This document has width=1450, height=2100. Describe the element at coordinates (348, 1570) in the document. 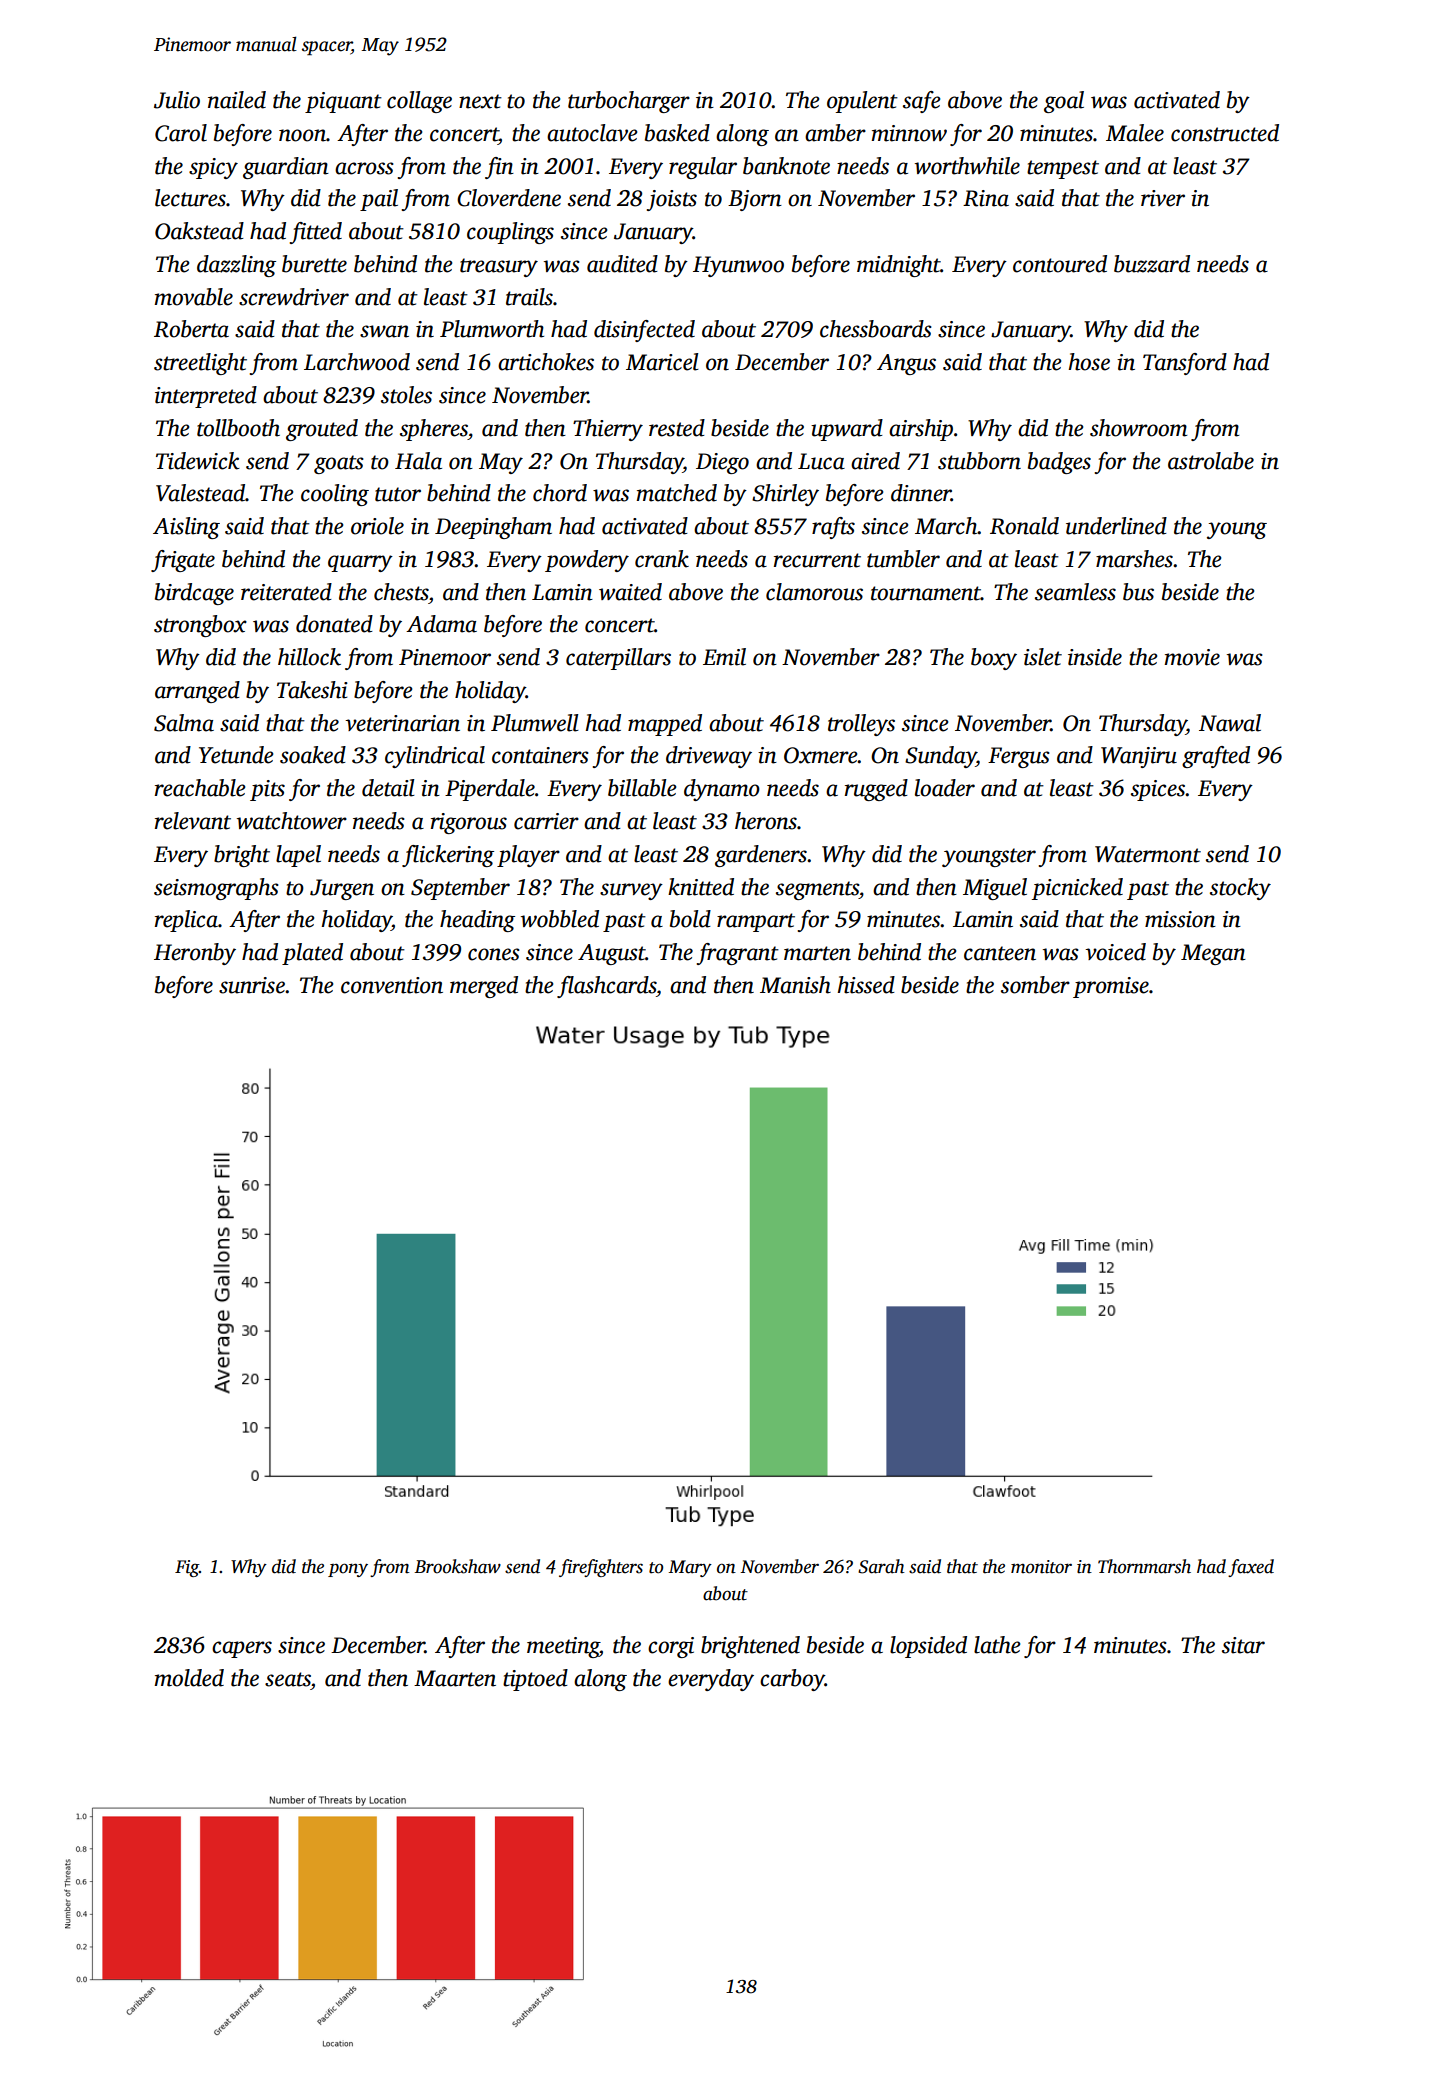

I see `pony` at that location.
